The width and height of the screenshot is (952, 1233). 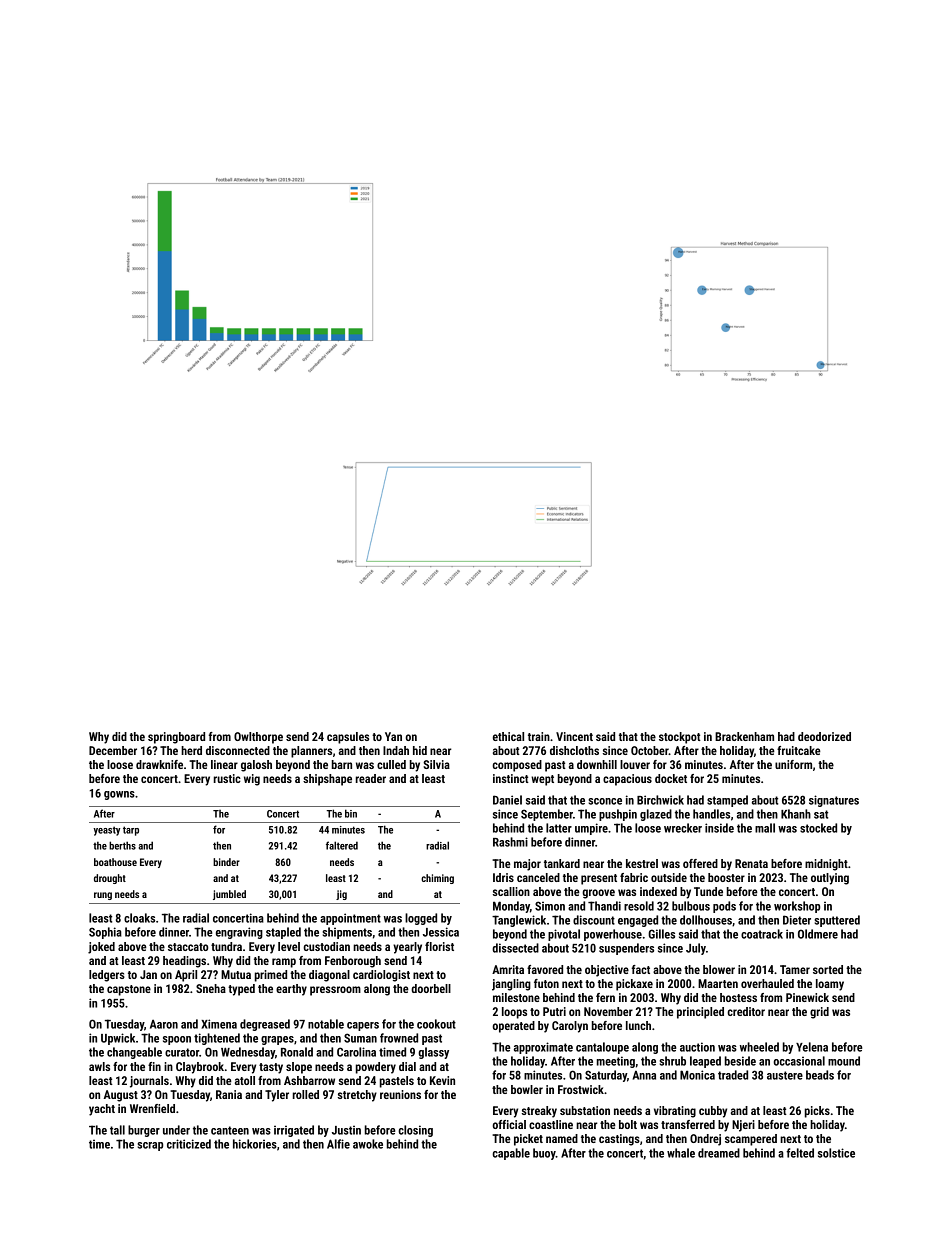 What do you see at coordinates (159, 764) in the screenshot?
I see `drawknife` at bounding box center [159, 764].
